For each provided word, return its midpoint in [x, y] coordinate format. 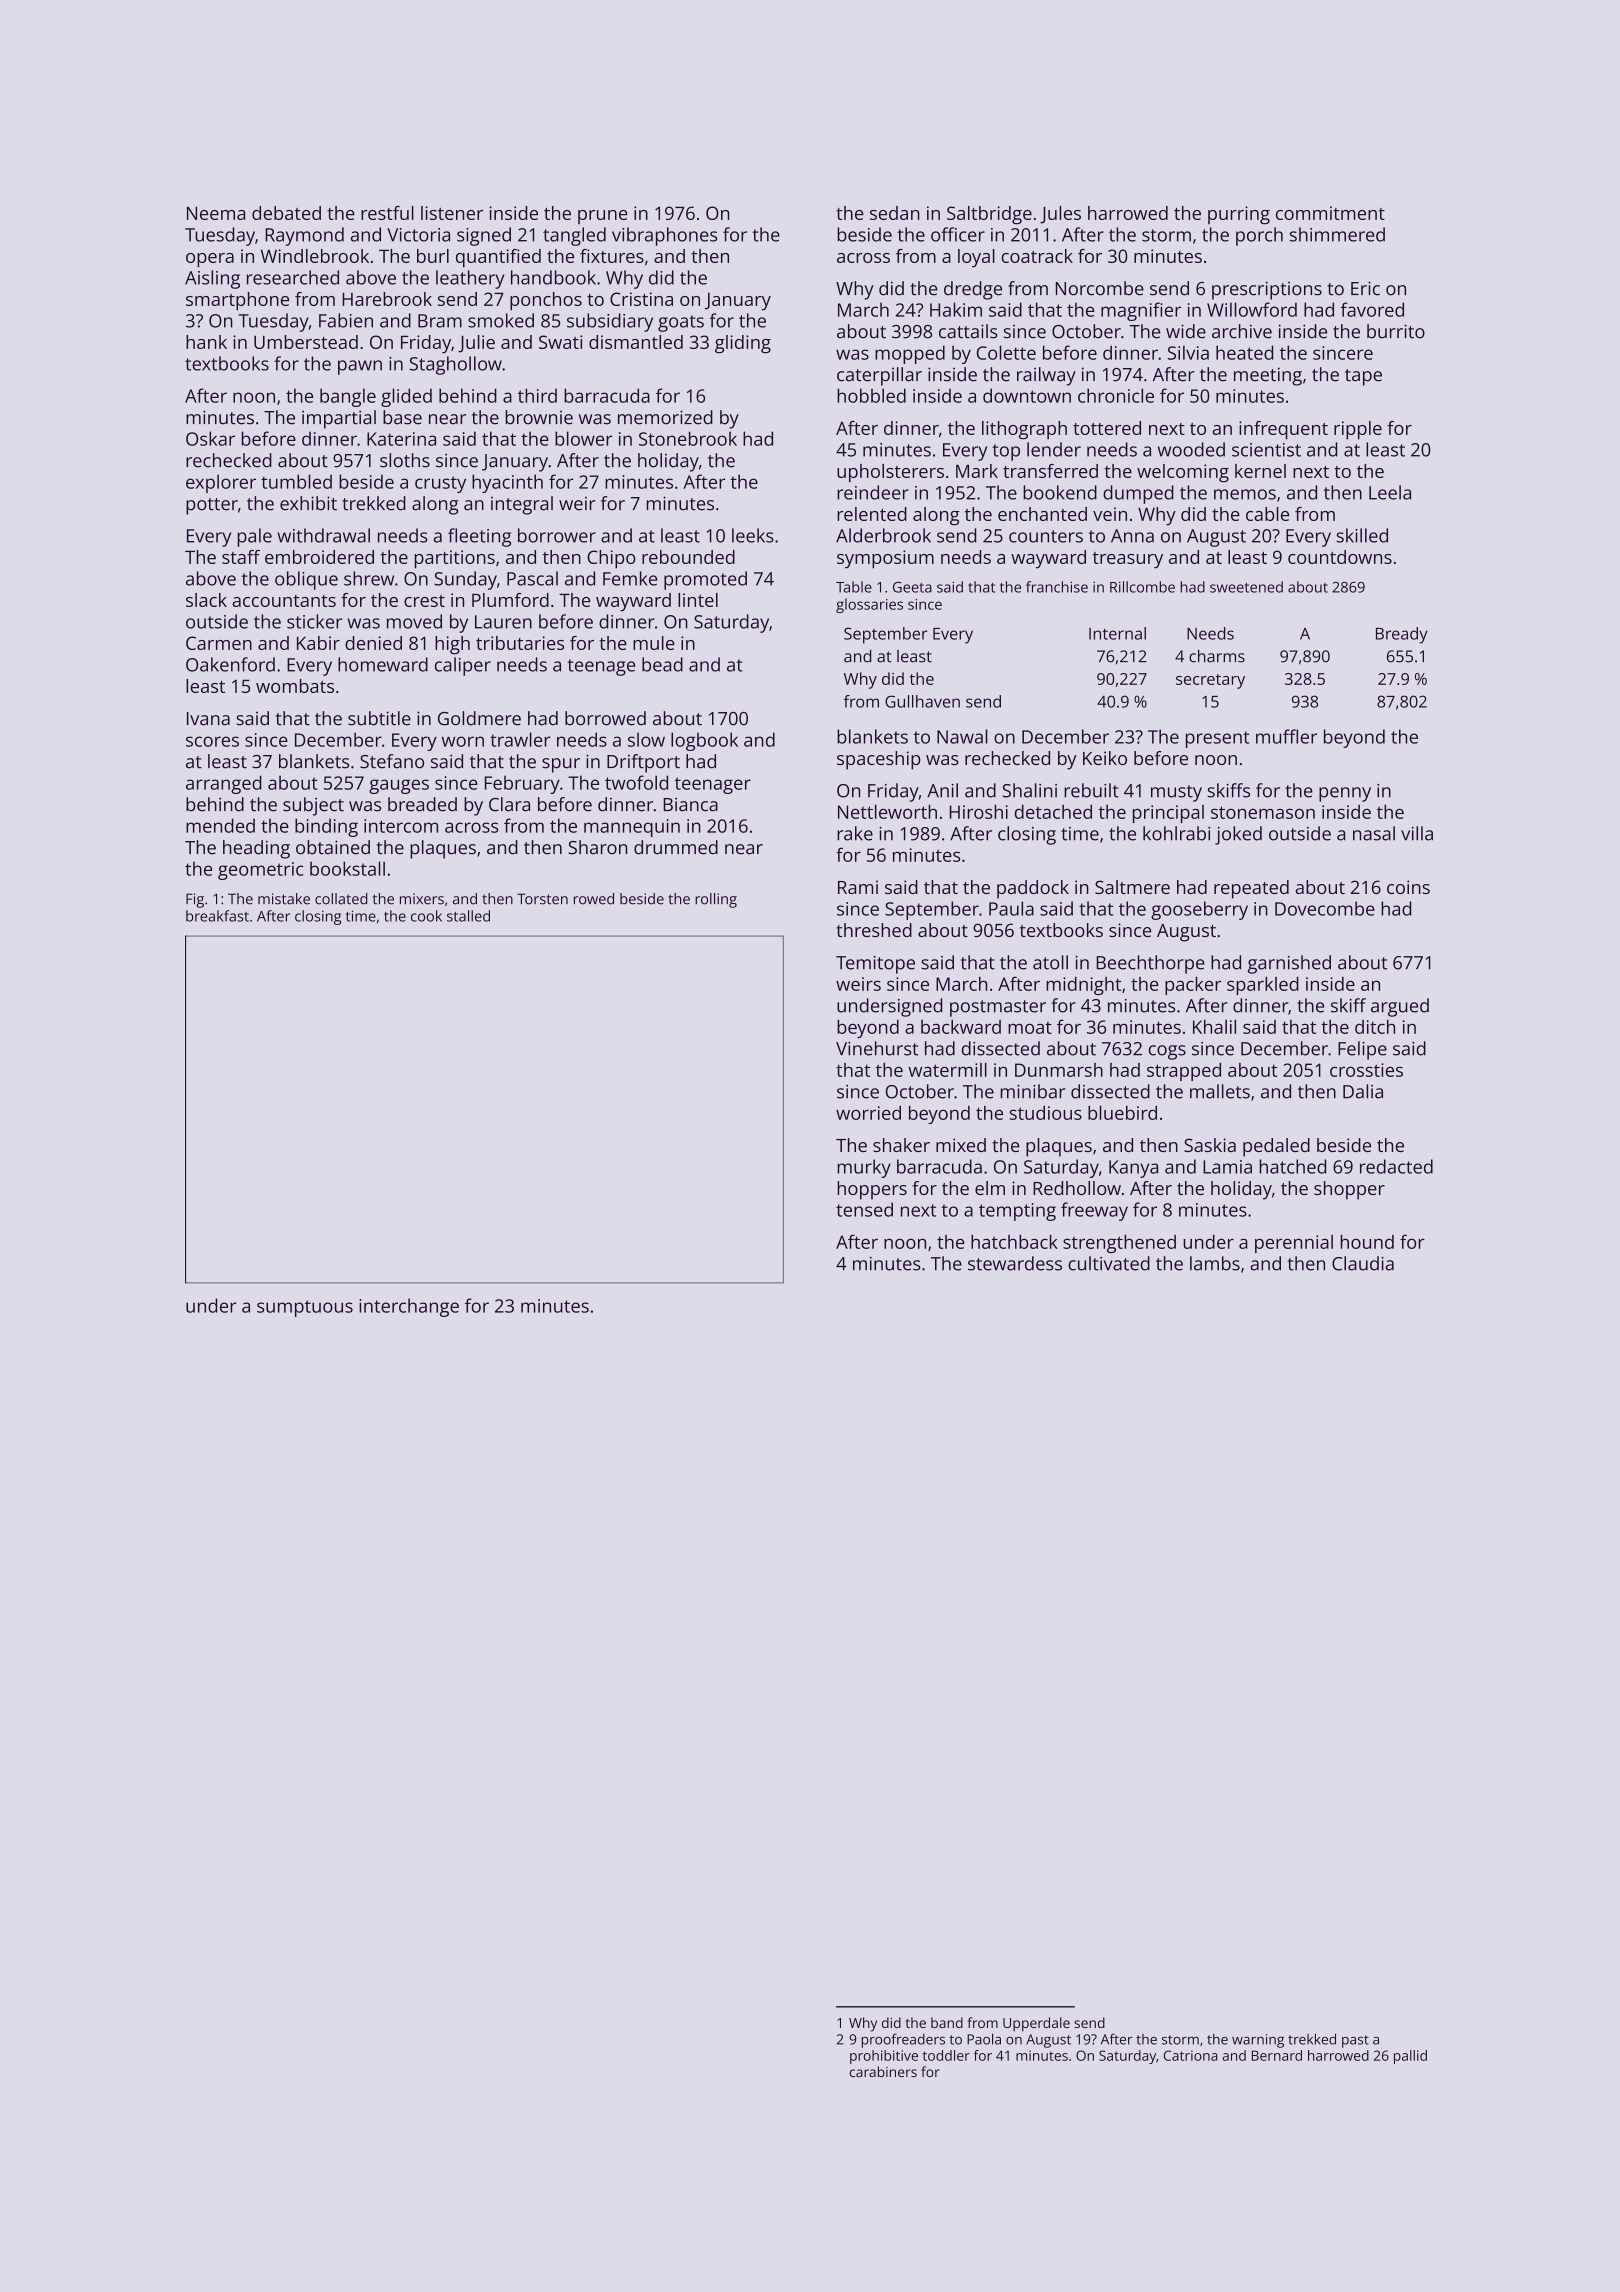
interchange [409, 1307]
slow [646, 739]
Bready [1402, 635]
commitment [1330, 213]
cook [426, 916]
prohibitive [884, 2057]
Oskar [210, 438]
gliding [743, 344]
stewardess [1015, 1263]
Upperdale [1036, 2024]
